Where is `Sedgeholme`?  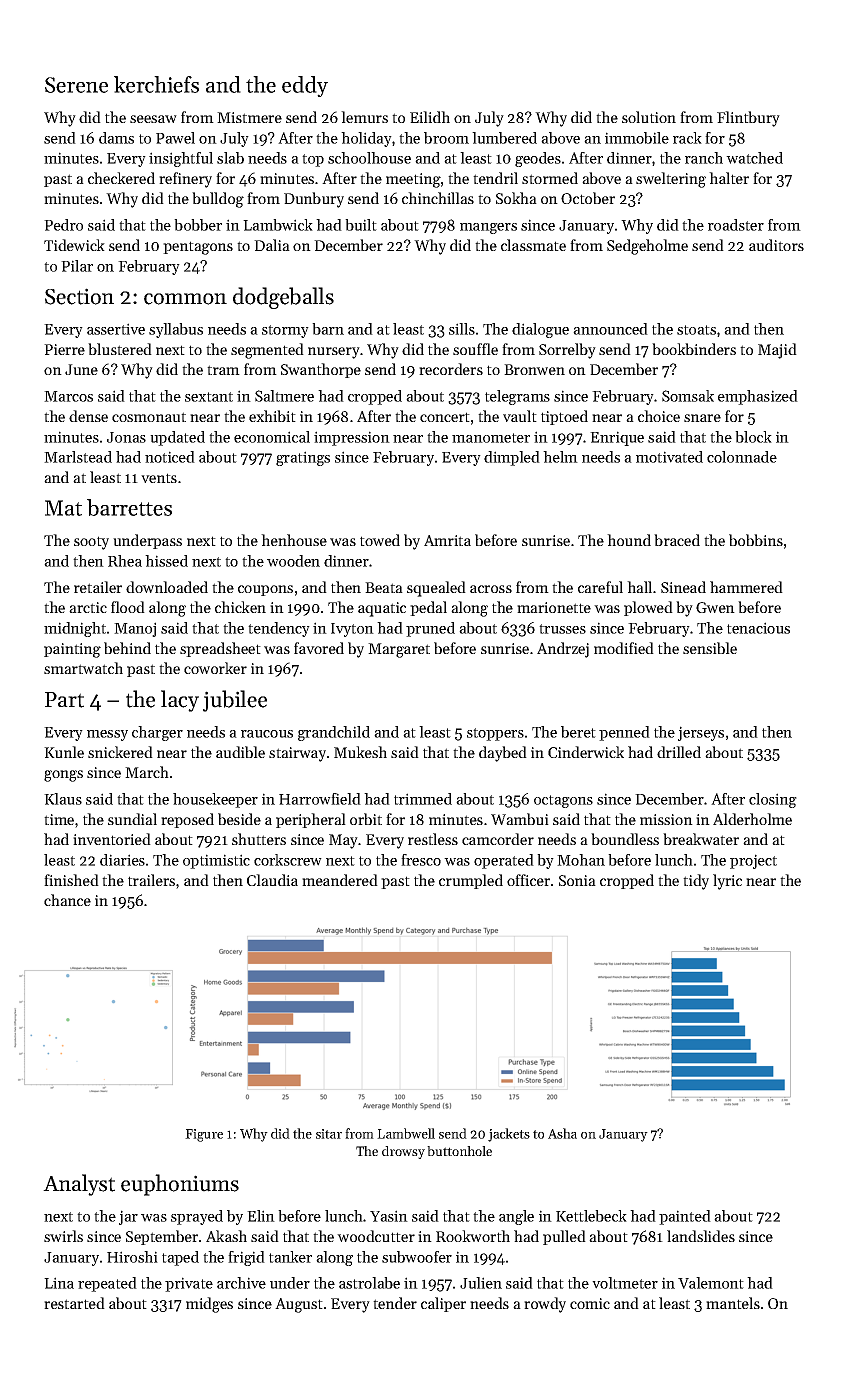
Sedgeholme is located at coordinates (647, 247).
